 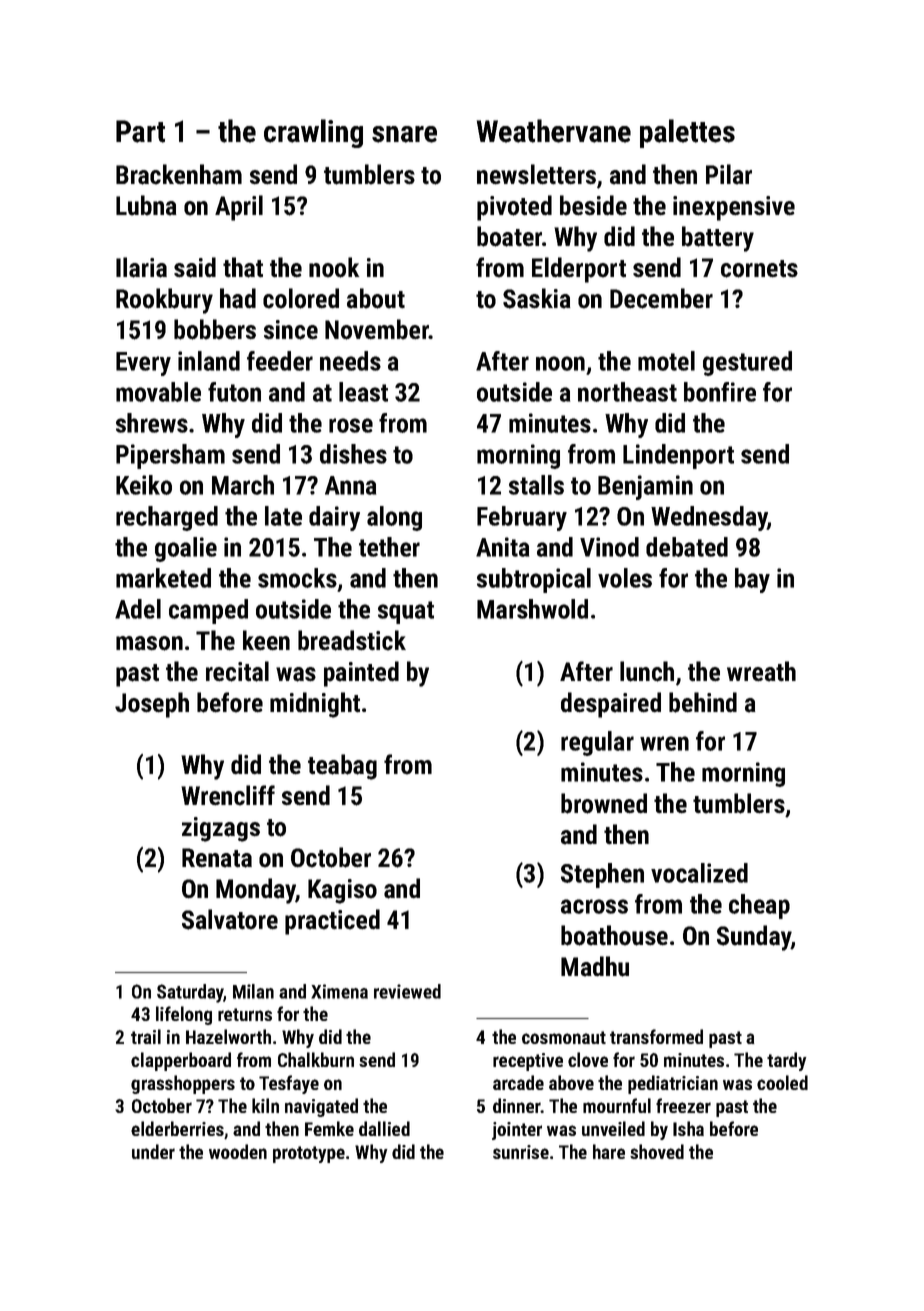 What do you see at coordinates (514, 208) in the screenshot?
I see `pivoted` at bounding box center [514, 208].
